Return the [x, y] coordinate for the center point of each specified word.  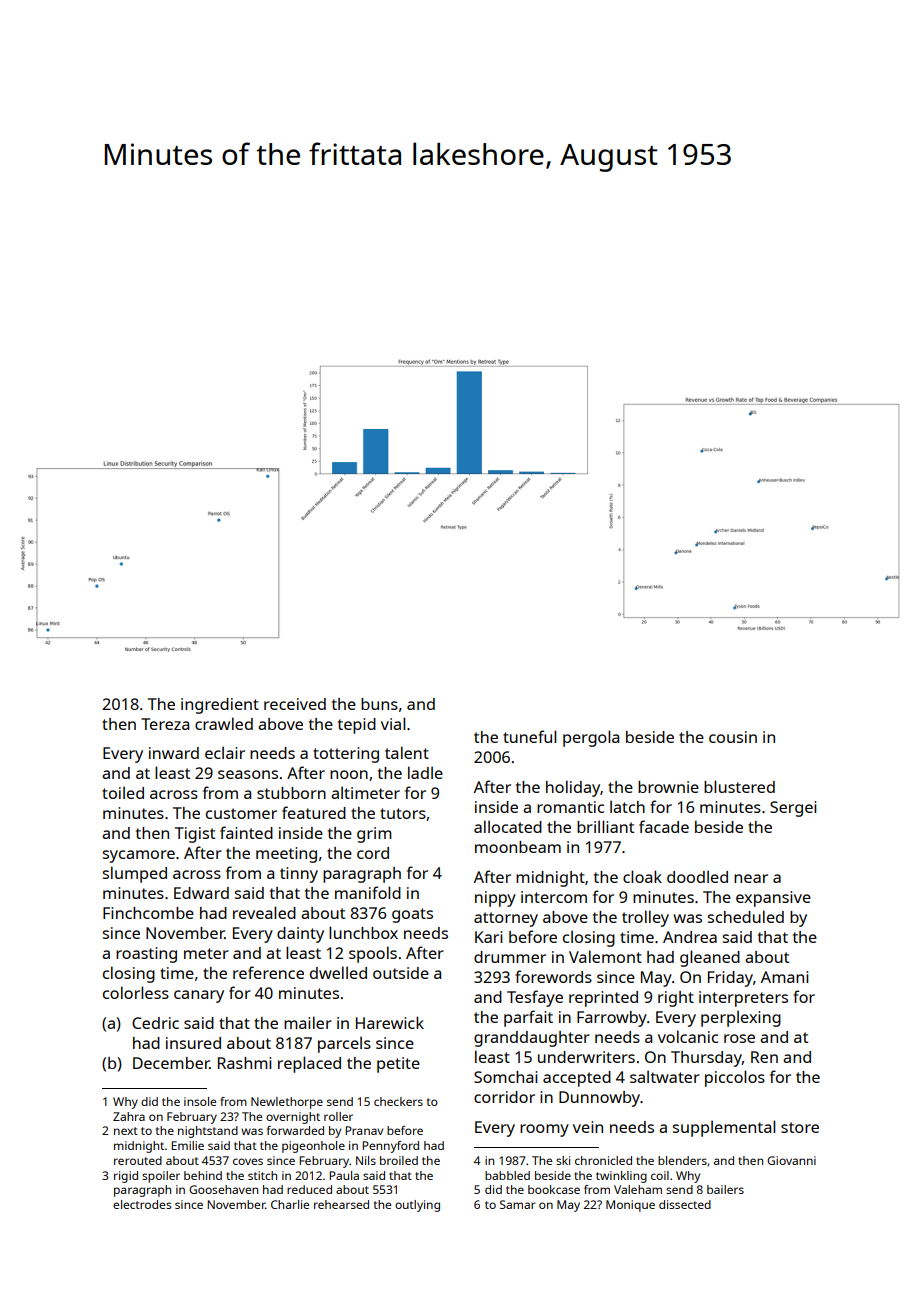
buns [379, 704]
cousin [733, 737]
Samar [517, 1204]
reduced [309, 1189]
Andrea [690, 937]
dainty [300, 935]
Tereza [165, 724]
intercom [554, 897]
